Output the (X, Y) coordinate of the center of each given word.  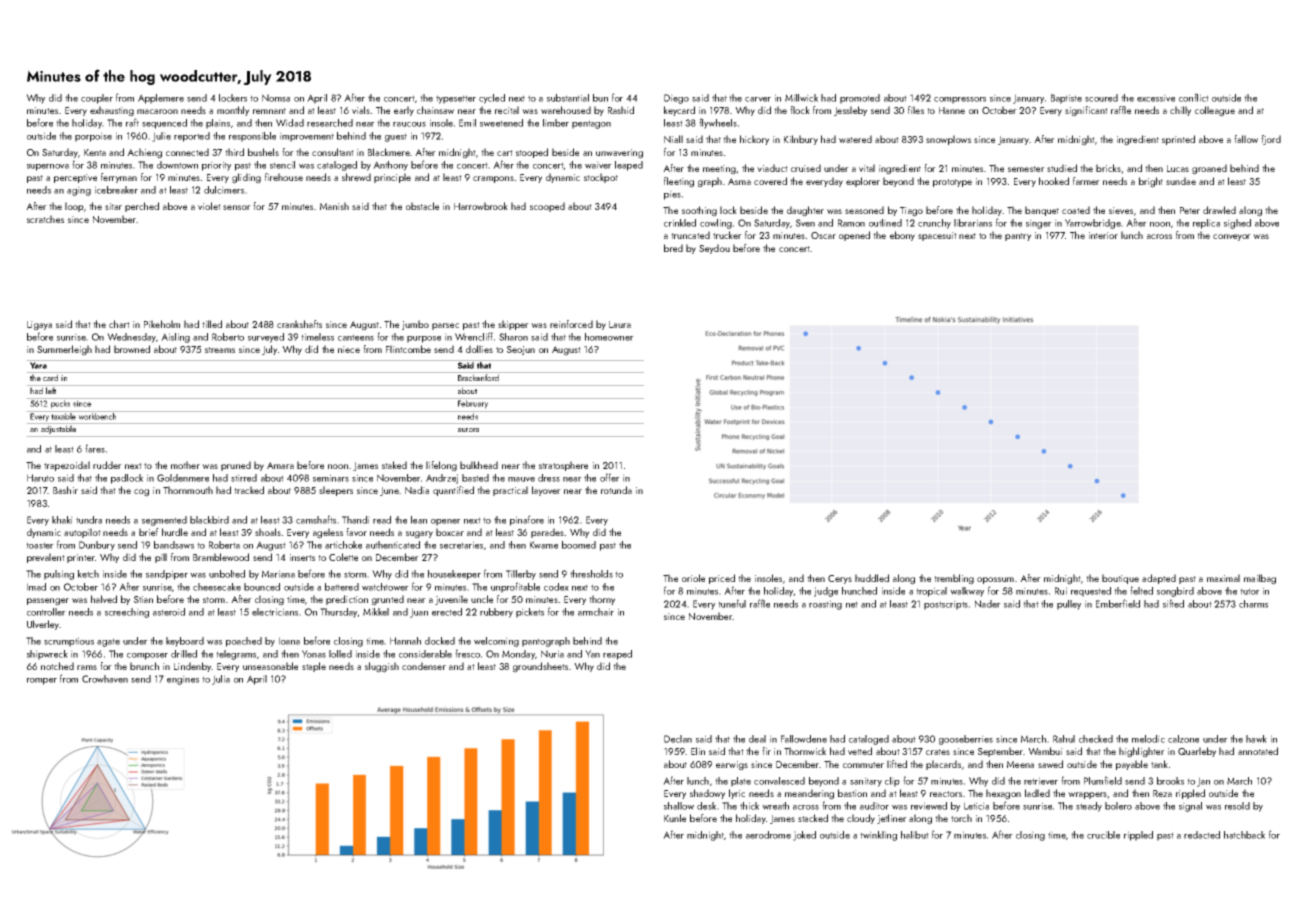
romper (42, 681)
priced (722, 579)
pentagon (591, 124)
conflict (1194, 97)
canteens (356, 337)
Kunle (675, 818)
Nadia (417, 490)
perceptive (75, 178)
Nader (988, 604)
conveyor (1232, 237)
